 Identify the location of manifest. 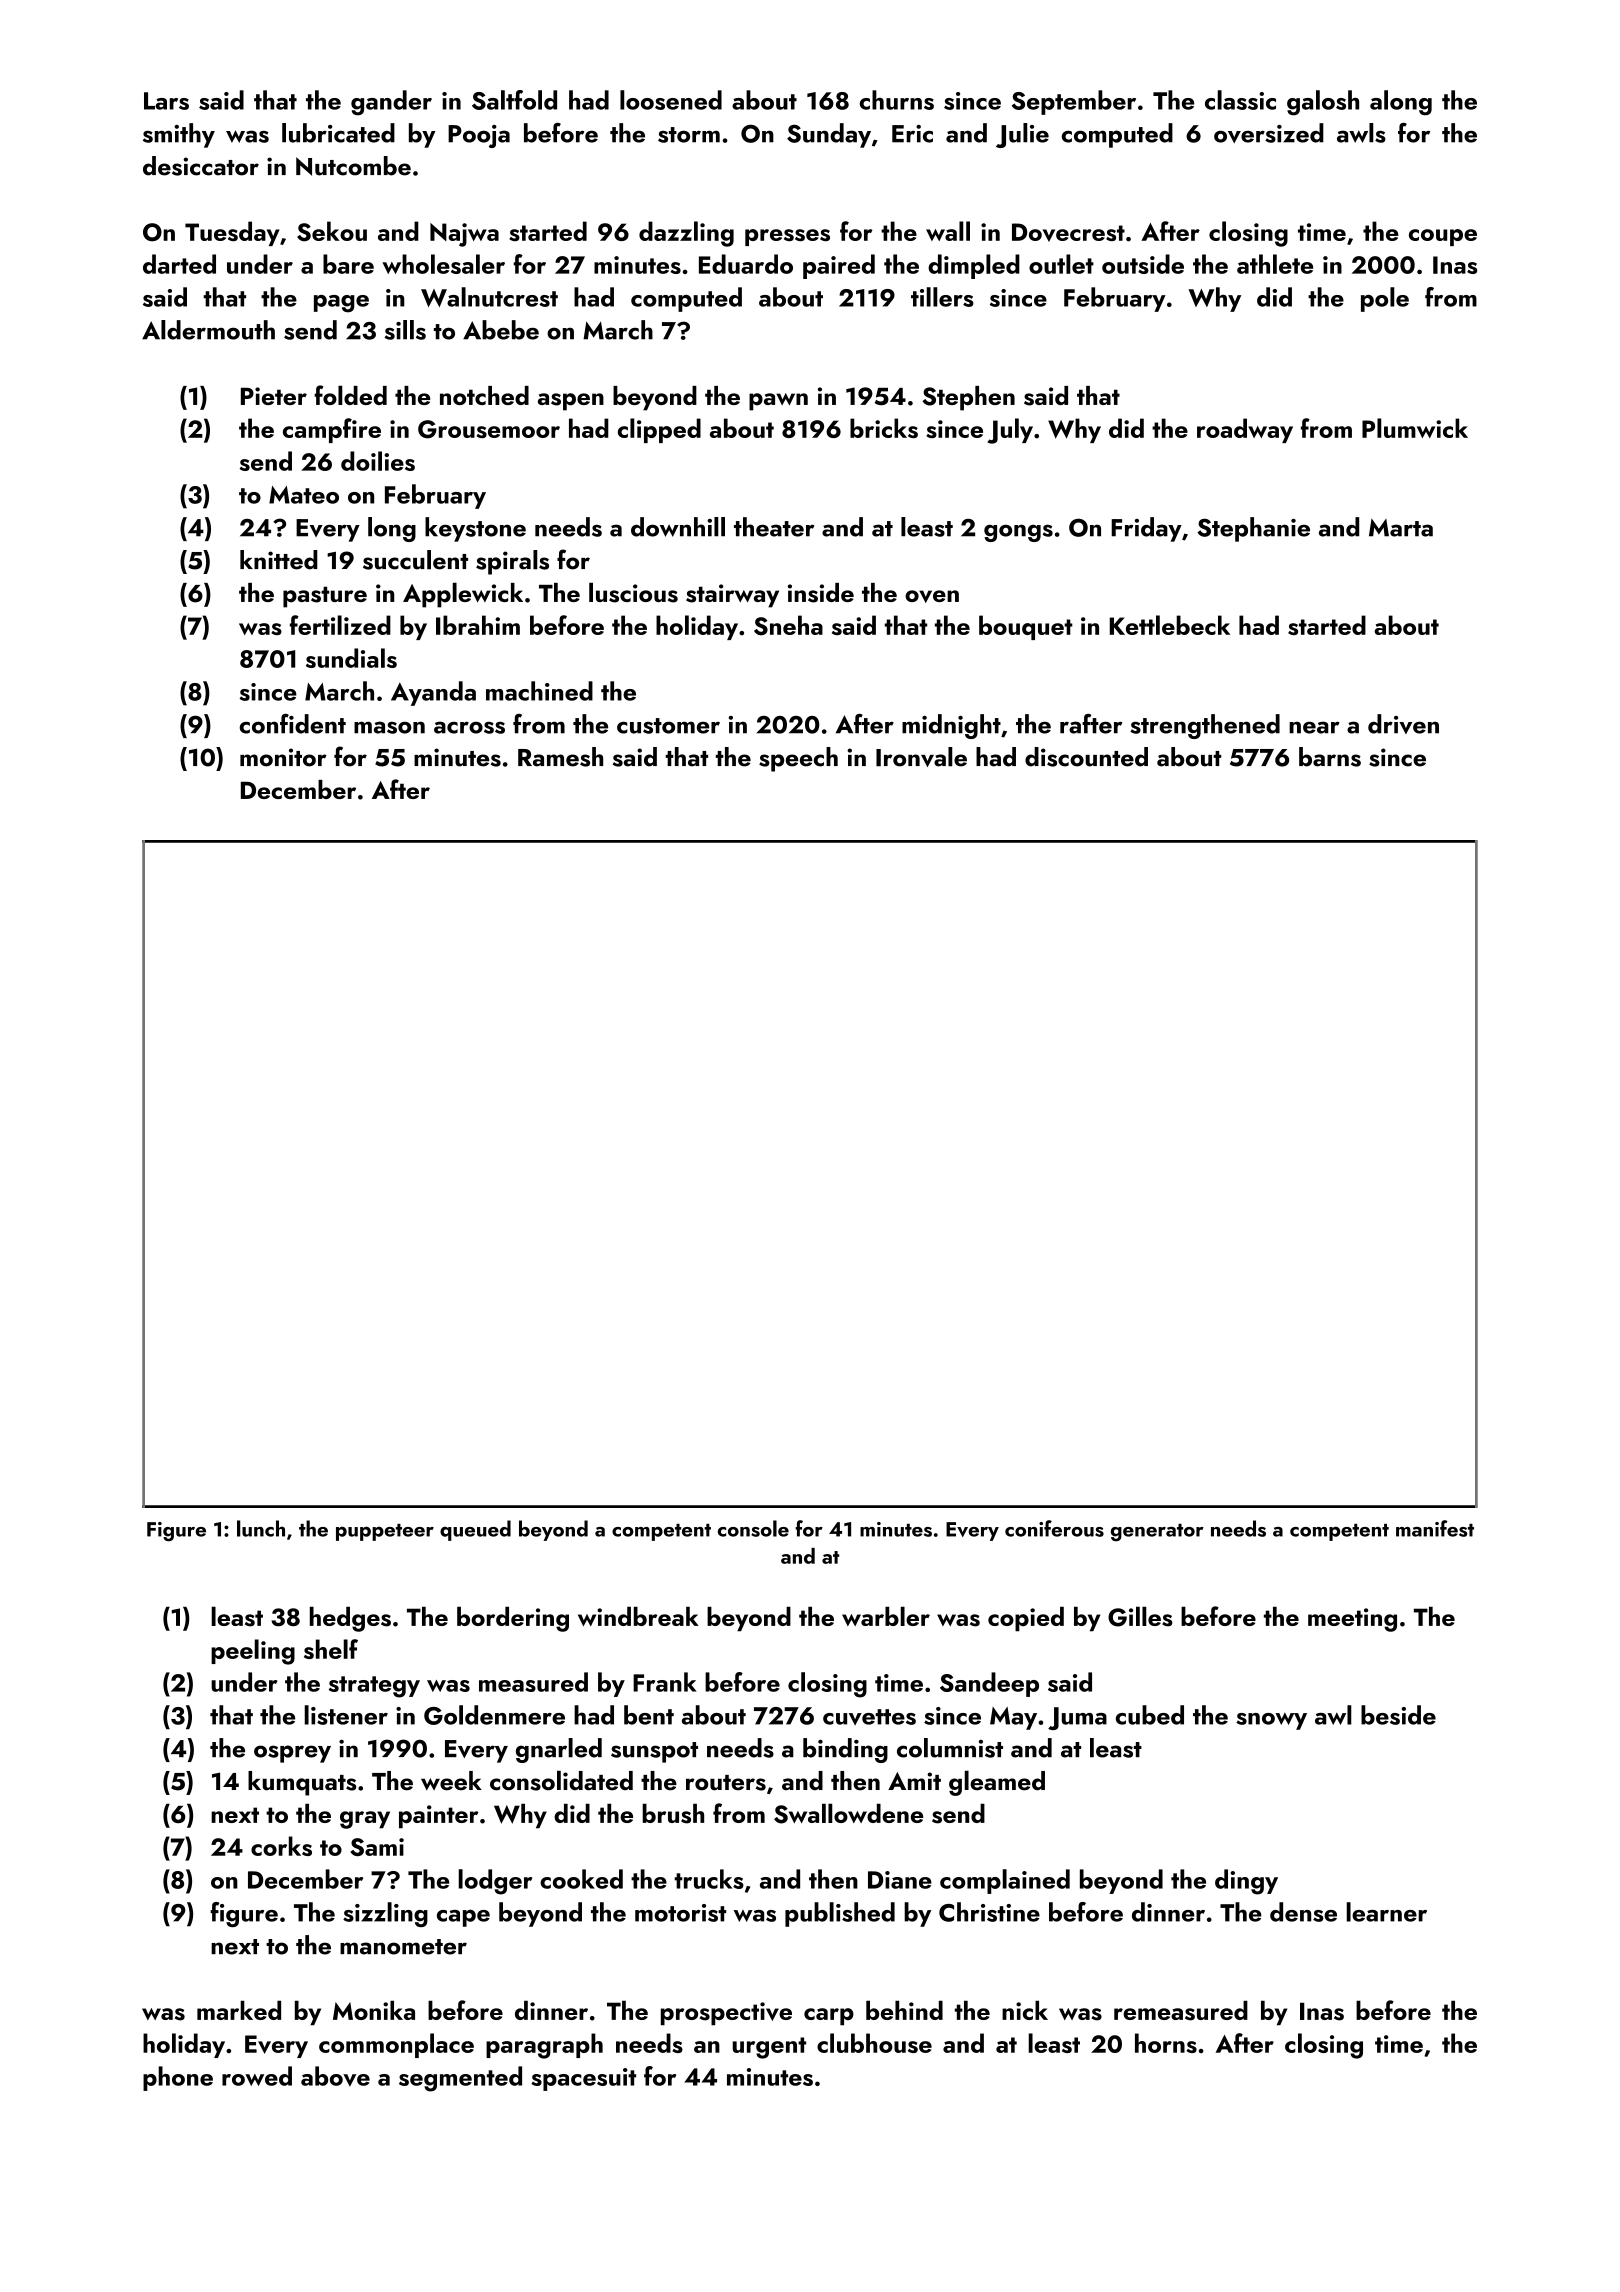
(1435, 1528).
